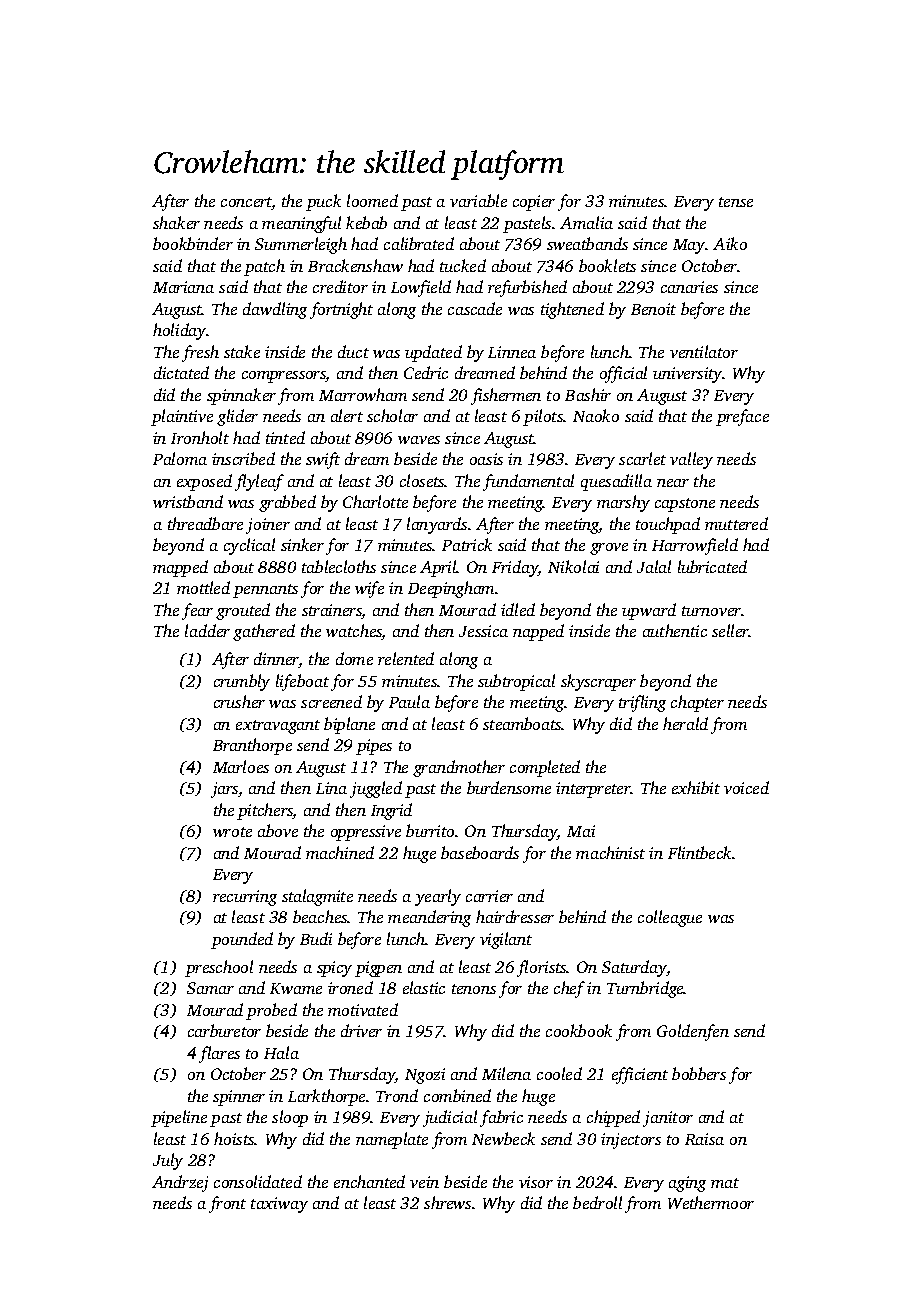 The width and height of the document is (924, 1311). Describe the element at coordinates (742, 417) in the document. I see `preface` at that location.
